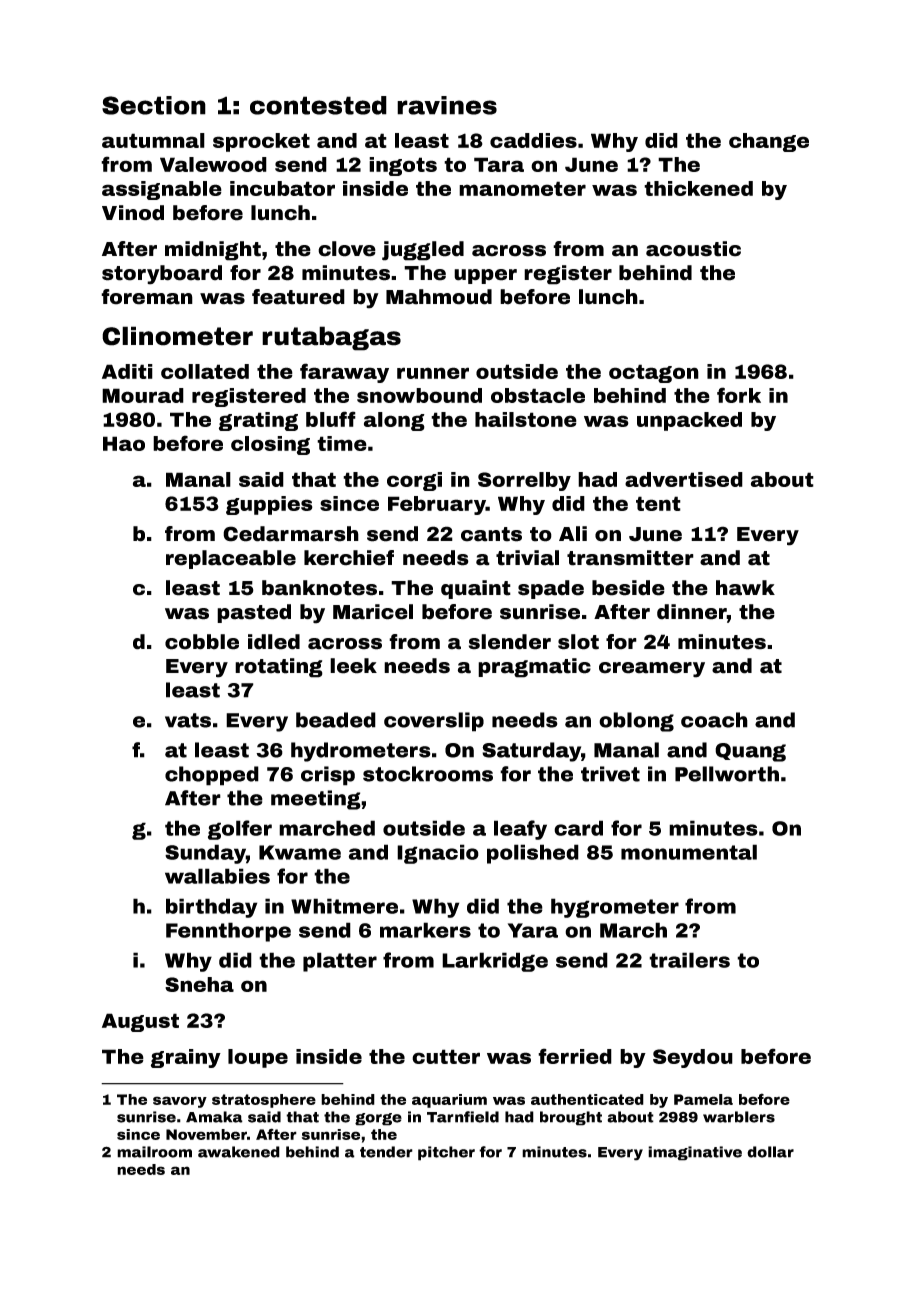  Describe the element at coordinates (693, 1058) in the page. I see `Seydou` at that location.
